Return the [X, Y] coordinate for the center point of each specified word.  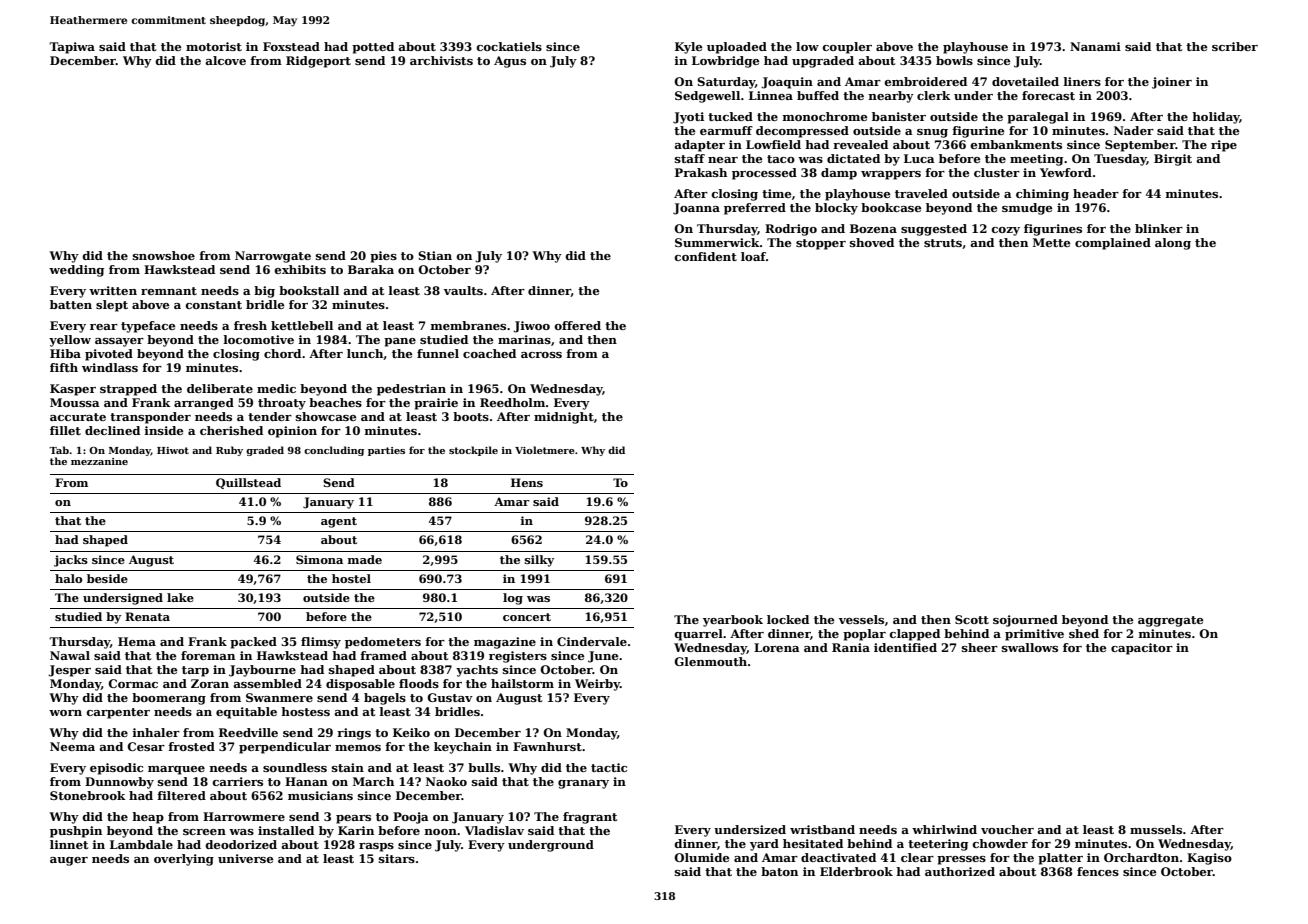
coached [489, 353]
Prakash [701, 172]
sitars [397, 858]
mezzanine [99, 461]
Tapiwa [72, 48]
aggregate [1170, 621]
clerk [933, 95]
